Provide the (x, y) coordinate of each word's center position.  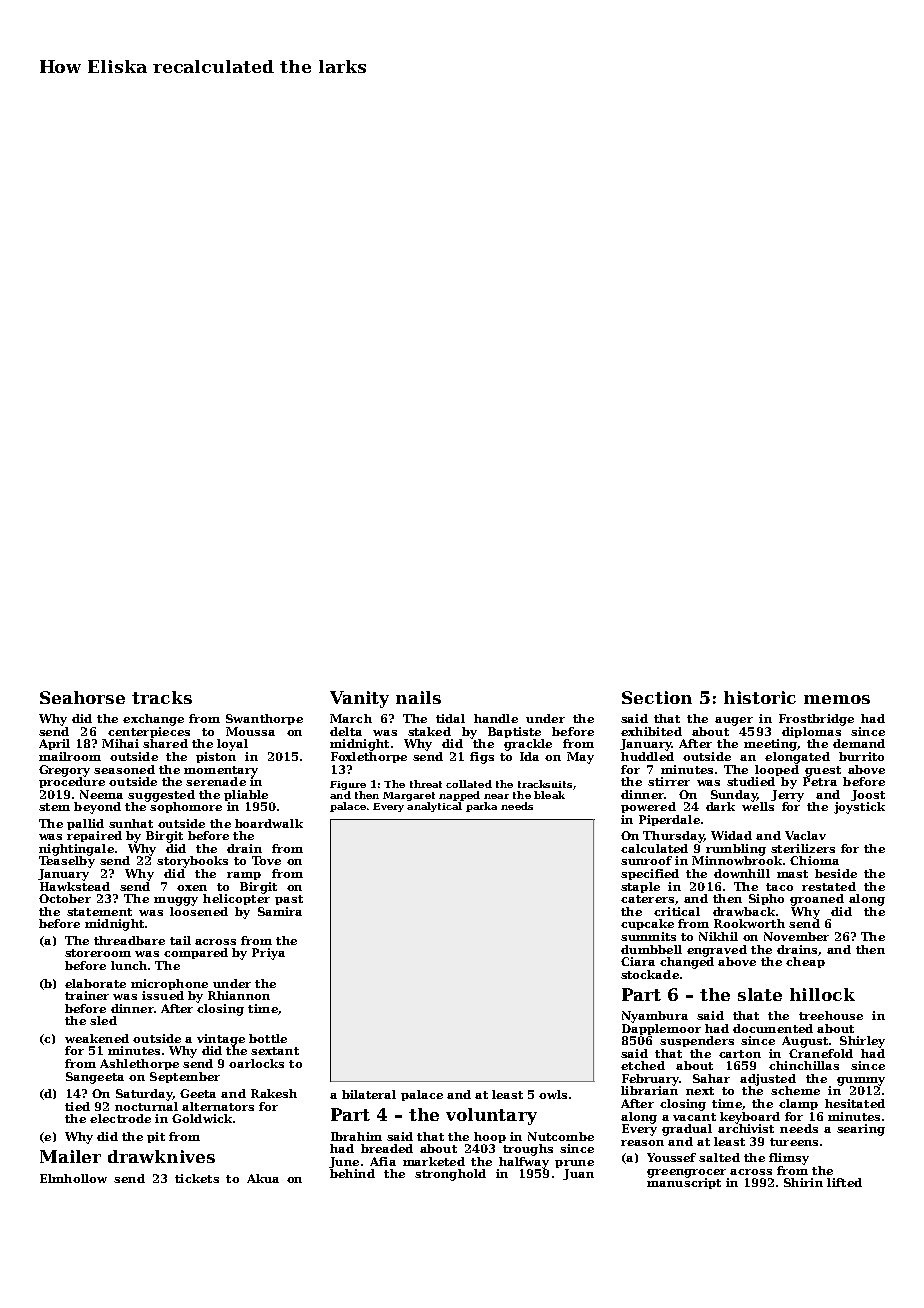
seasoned (124, 769)
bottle (268, 1038)
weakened (97, 1038)
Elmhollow (73, 1178)
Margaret (409, 796)
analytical (434, 807)
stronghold (450, 1175)
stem (54, 807)
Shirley (862, 1042)
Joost (868, 795)
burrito (861, 756)
